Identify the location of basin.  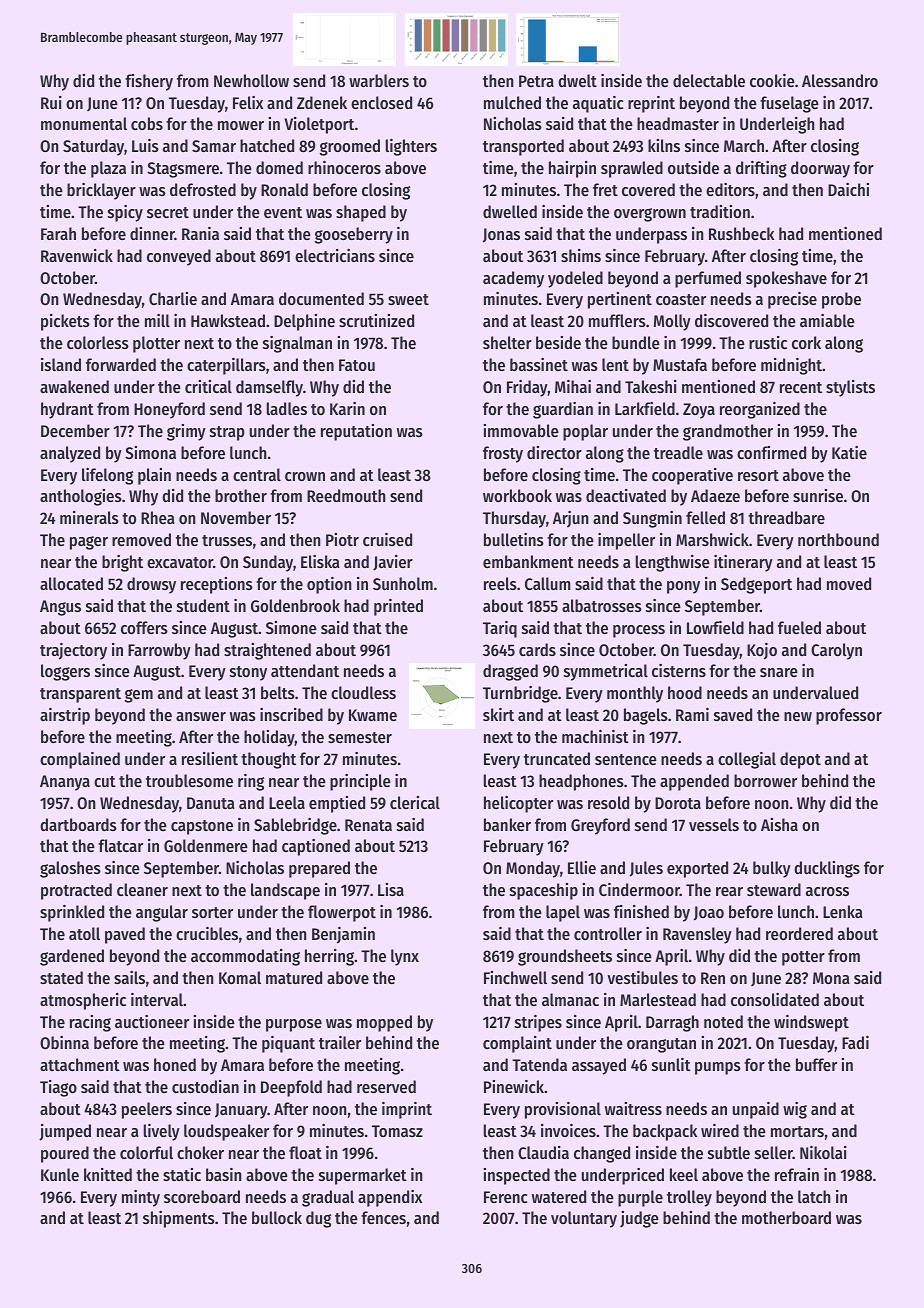
(224, 1174).
